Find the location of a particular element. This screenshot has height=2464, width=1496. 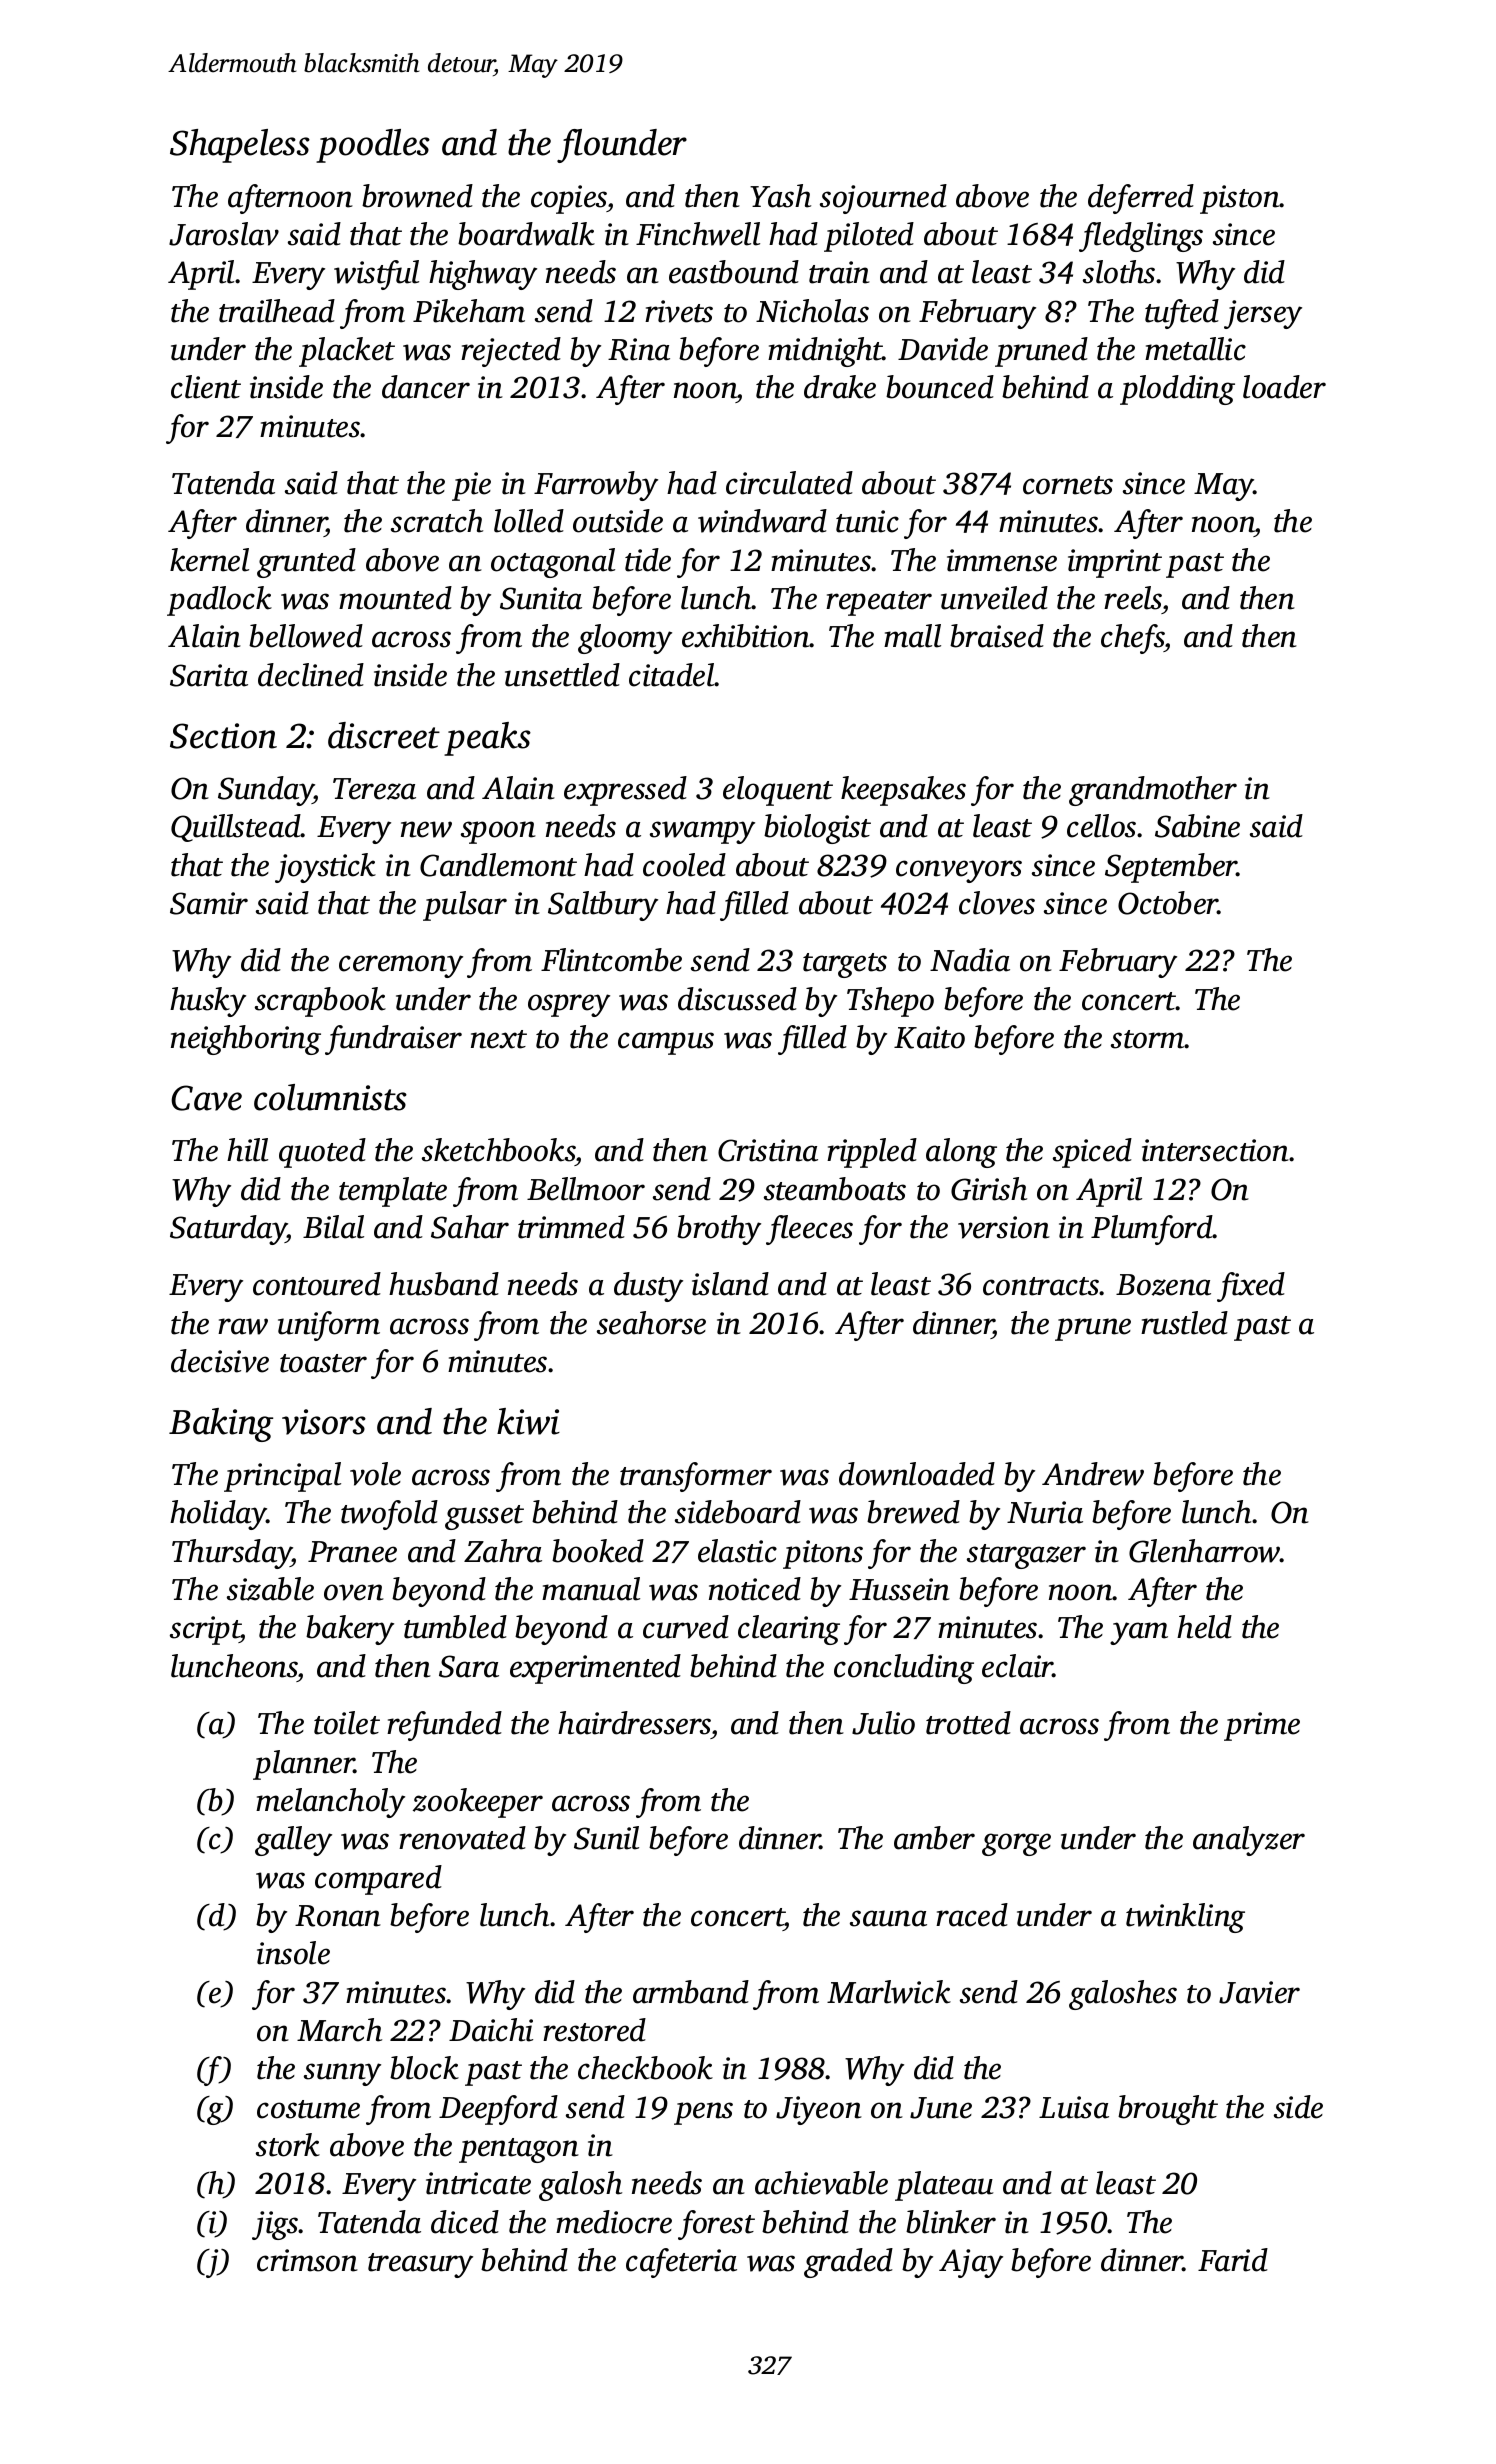

fixed is located at coordinates (1251, 1287).
